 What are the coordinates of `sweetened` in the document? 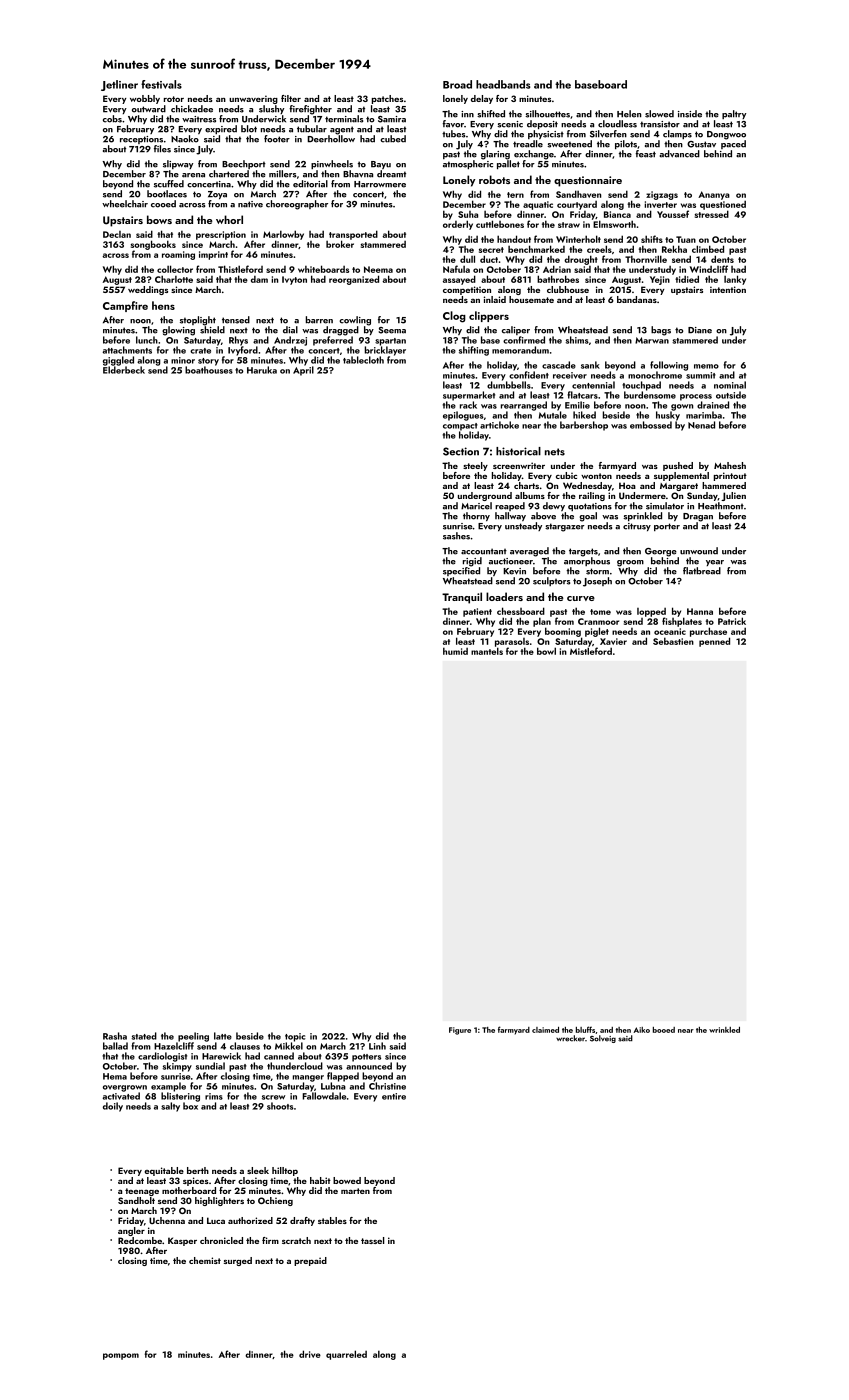 It's located at (569, 144).
